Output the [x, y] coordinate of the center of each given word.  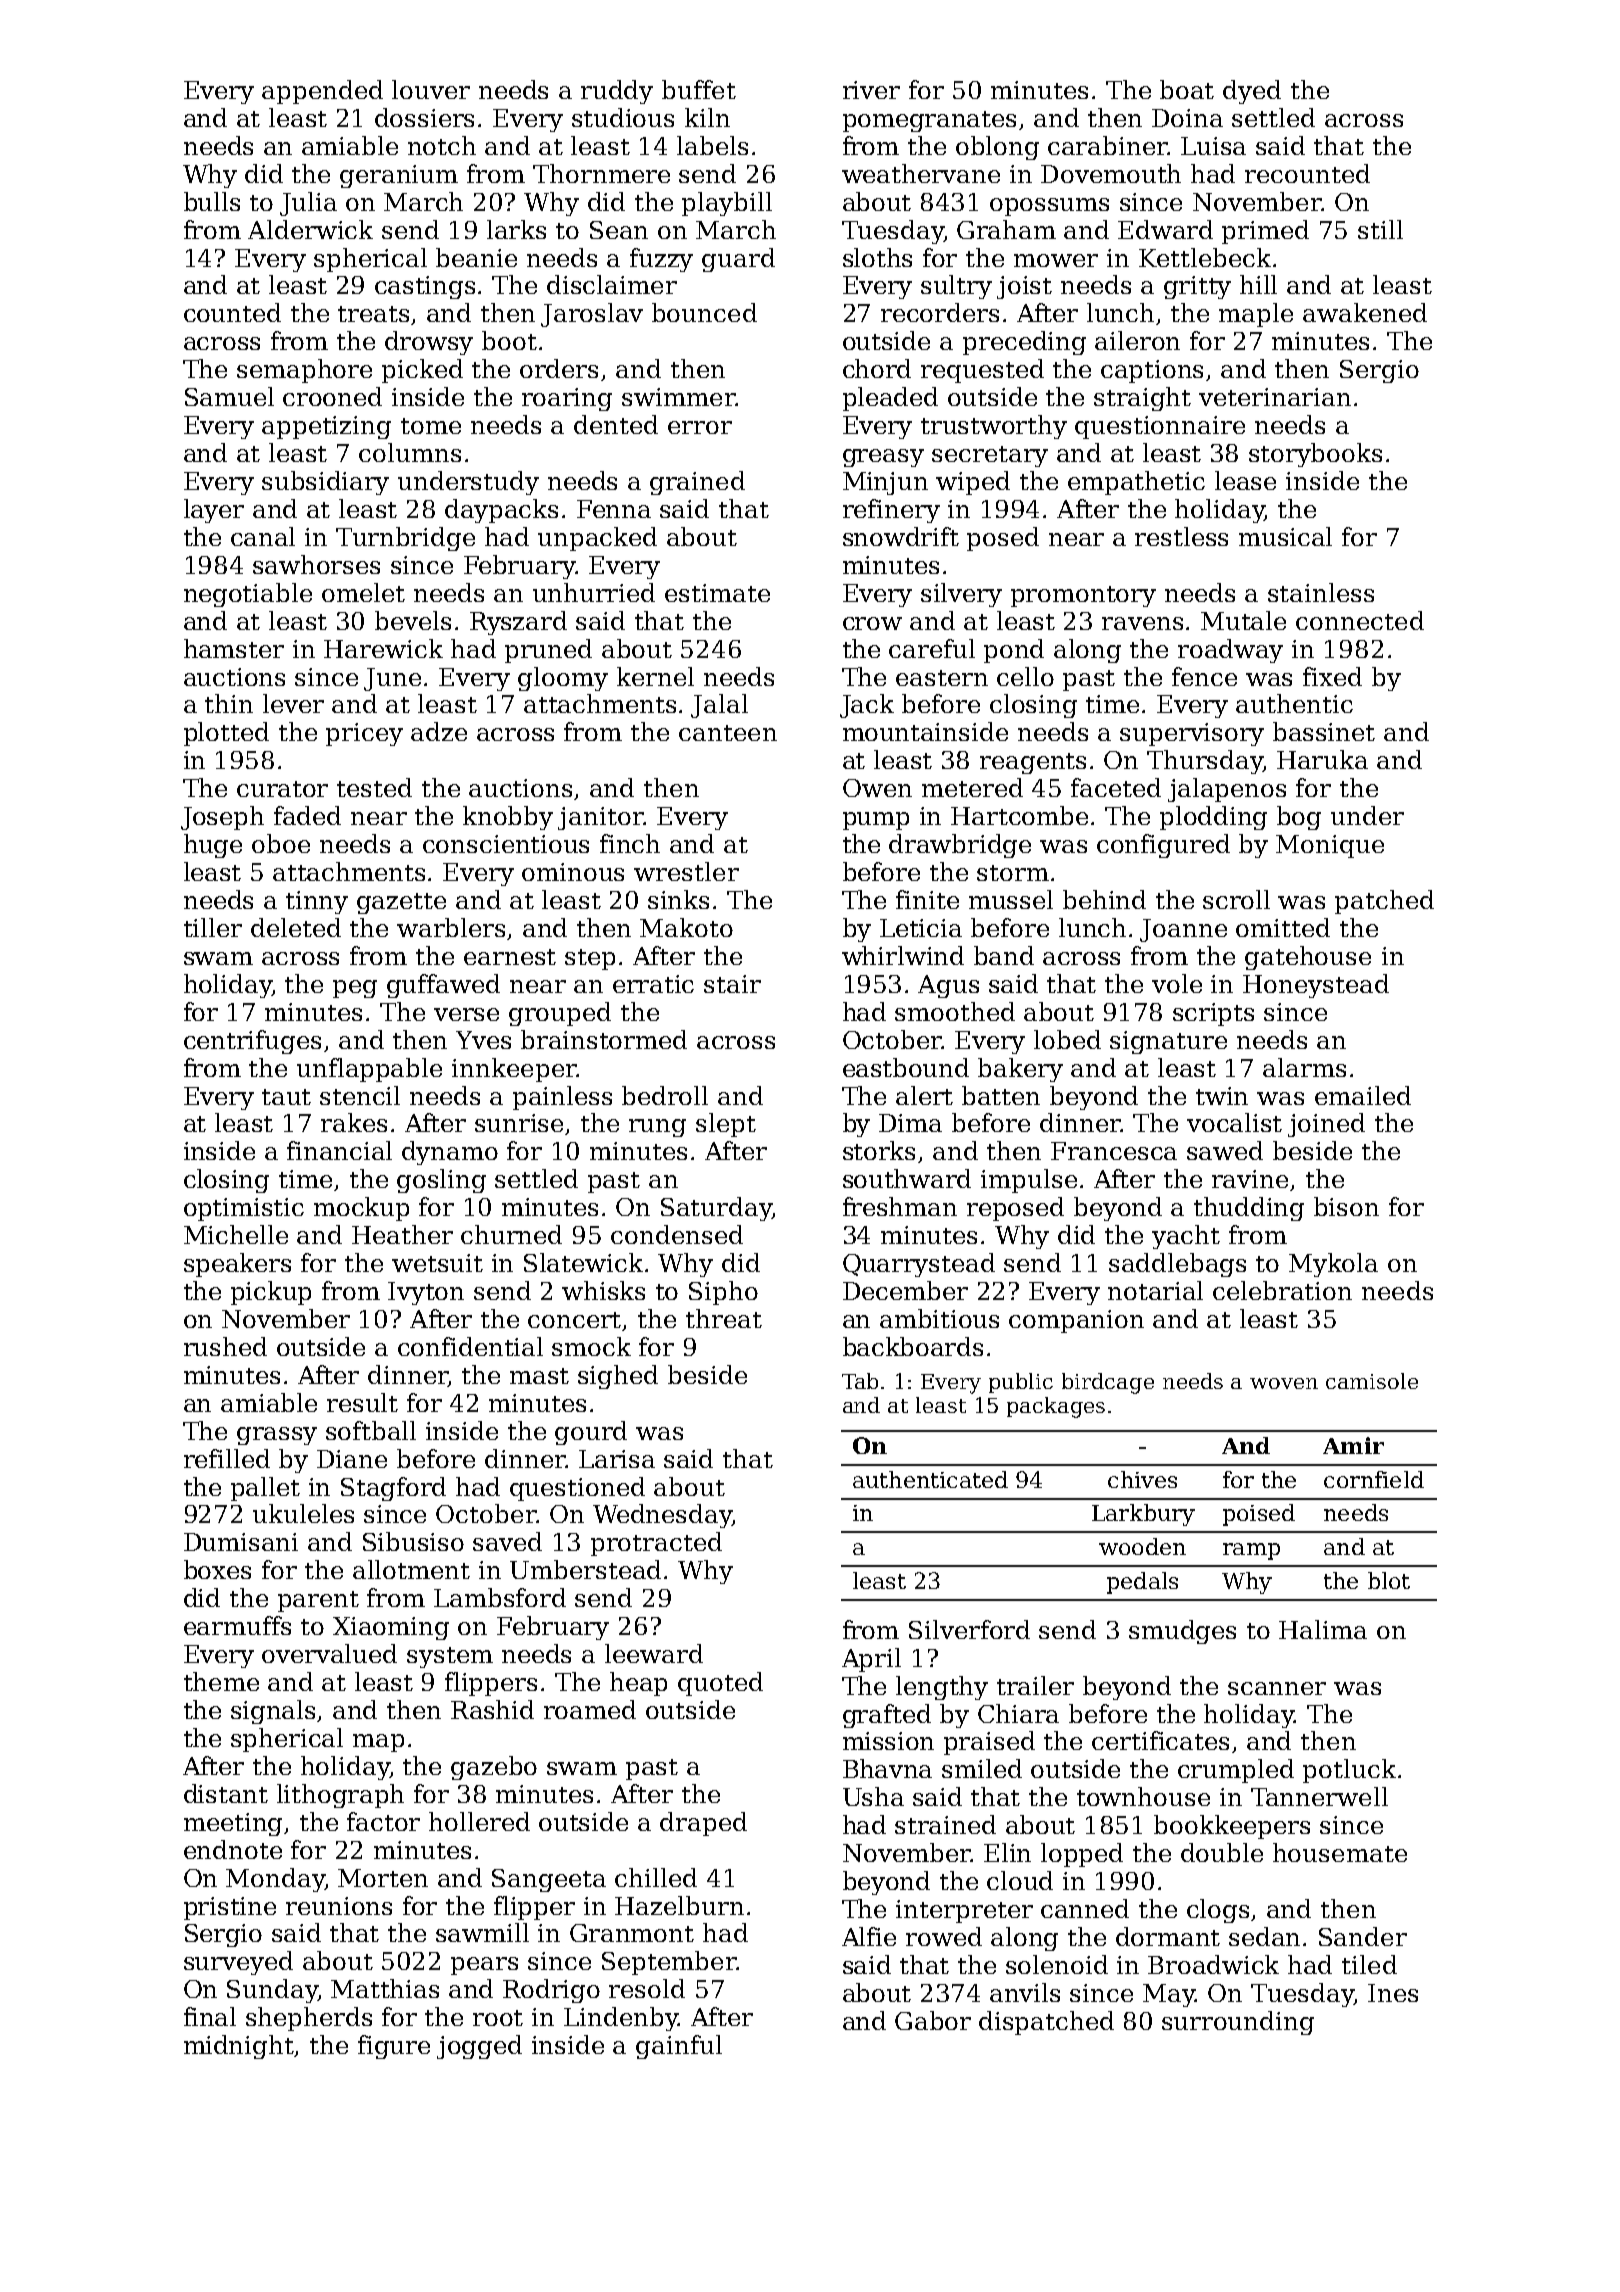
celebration [1282, 1290]
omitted [1283, 927]
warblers [451, 927]
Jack [867, 706]
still [1380, 229]
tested [374, 787]
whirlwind [903, 955]
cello [1025, 676]
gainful [679, 2047]
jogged [479, 2047]
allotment [411, 1569]
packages [1056, 1407]
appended [322, 92]
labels [712, 145]
